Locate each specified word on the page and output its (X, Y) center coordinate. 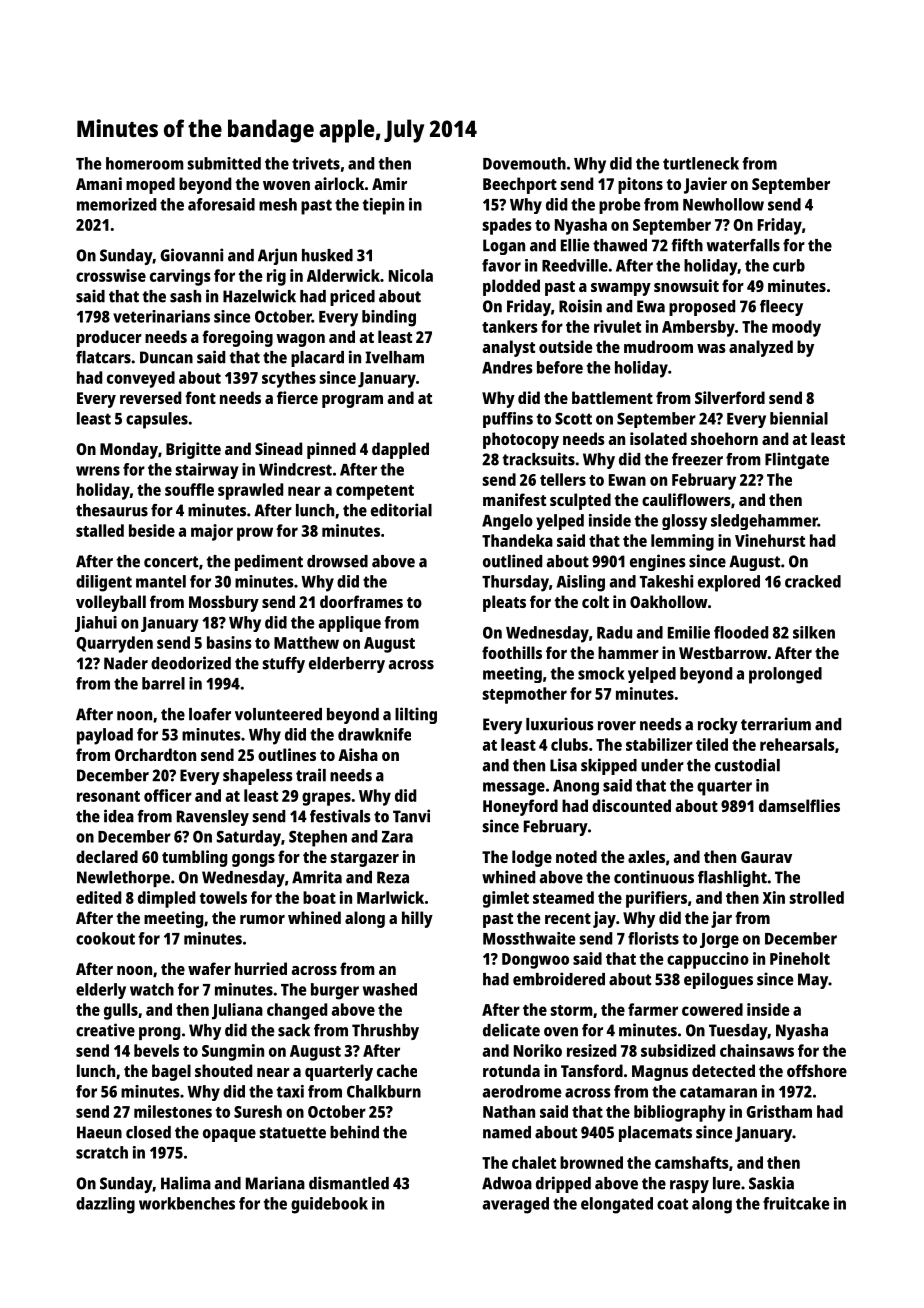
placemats (655, 1134)
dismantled (349, 1183)
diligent (104, 583)
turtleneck (701, 163)
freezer (697, 459)
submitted (224, 163)
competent (375, 492)
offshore (817, 1070)
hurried (261, 968)
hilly (417, 919)
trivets (316, 163)
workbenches (187, 1203)
